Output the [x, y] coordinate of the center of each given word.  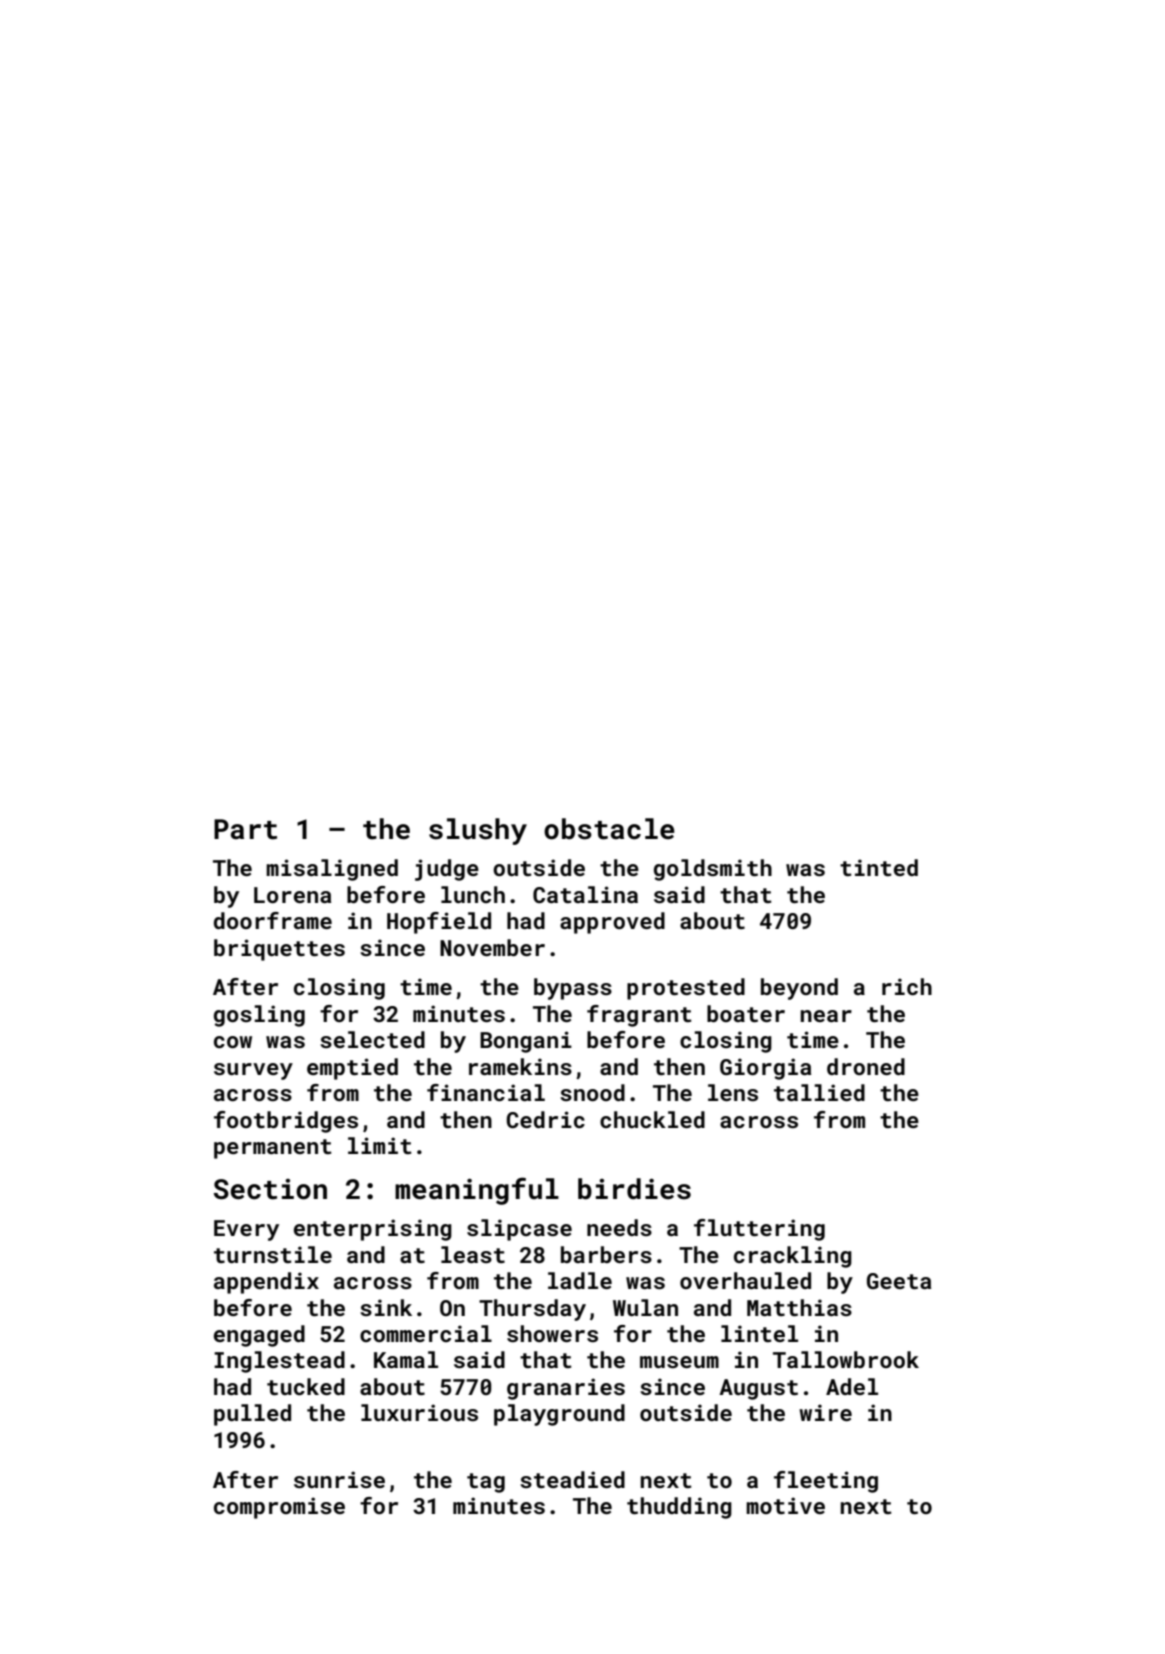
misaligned [332, 870]
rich [907, 986]
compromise [279, 1508]
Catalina [585, 894]
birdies [634, 1189]
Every [246, 1230]
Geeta [899, 1281]
